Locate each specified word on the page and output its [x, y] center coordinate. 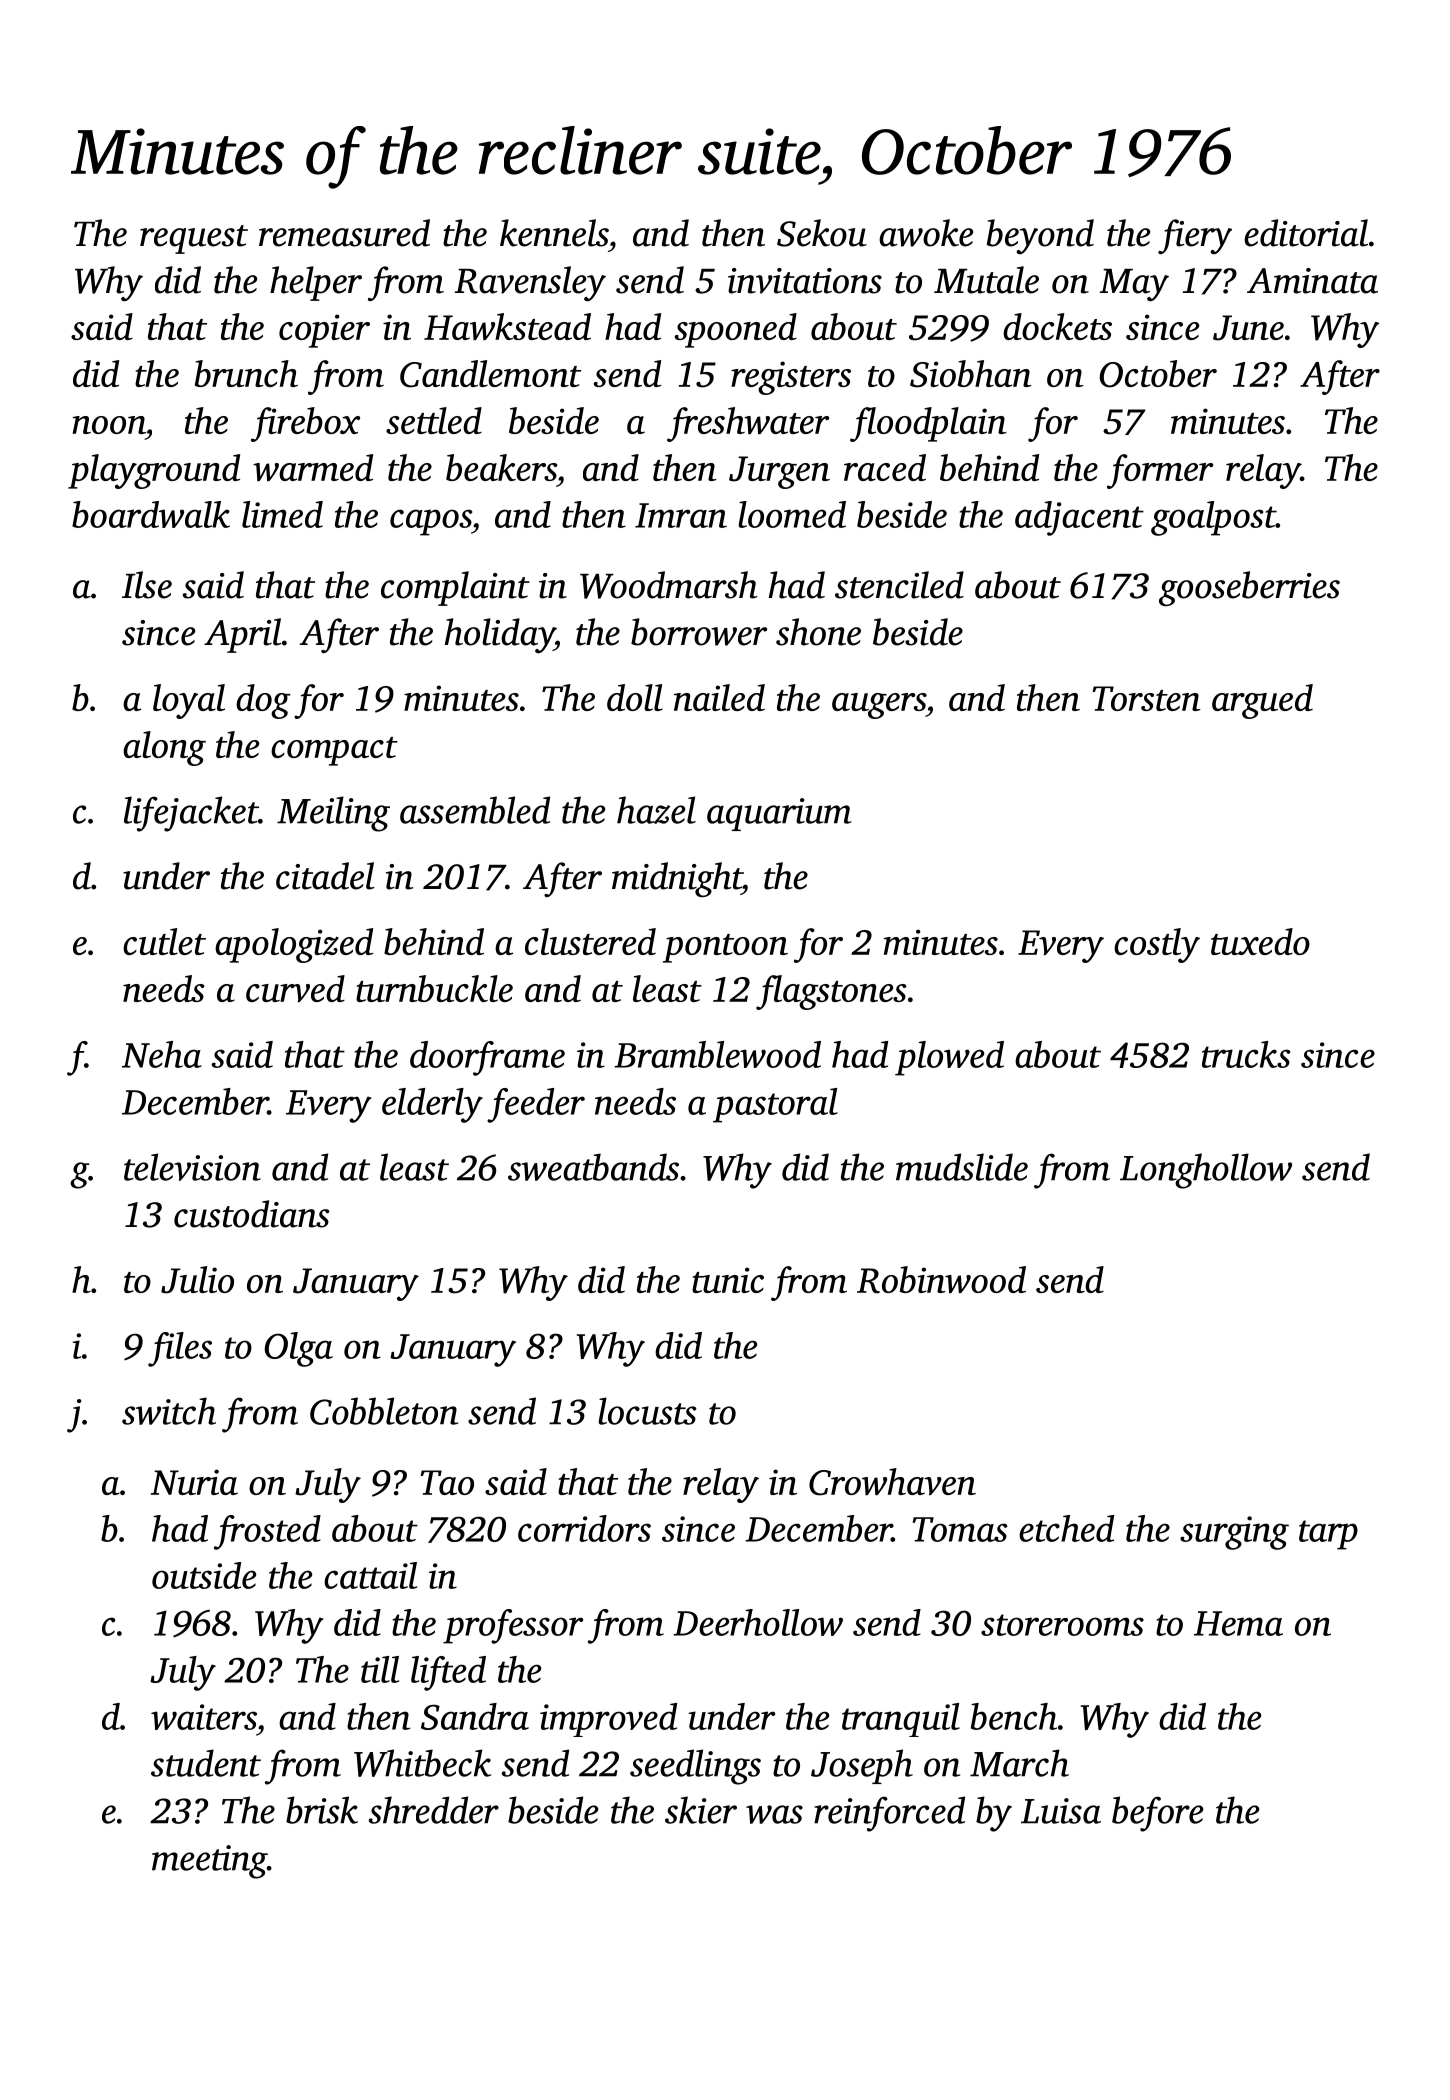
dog [263, 701]
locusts [647, 1411]
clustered [590, 941]
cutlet [164, 941]
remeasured [344, 233]
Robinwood [941, 1280]
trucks [1246, 1054]
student [206, 1763]
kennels [554, 233]
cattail [370, 1575]
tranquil [901, 1720]
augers [879, 706]
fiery [1195, 236]
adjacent [1079, 518]
